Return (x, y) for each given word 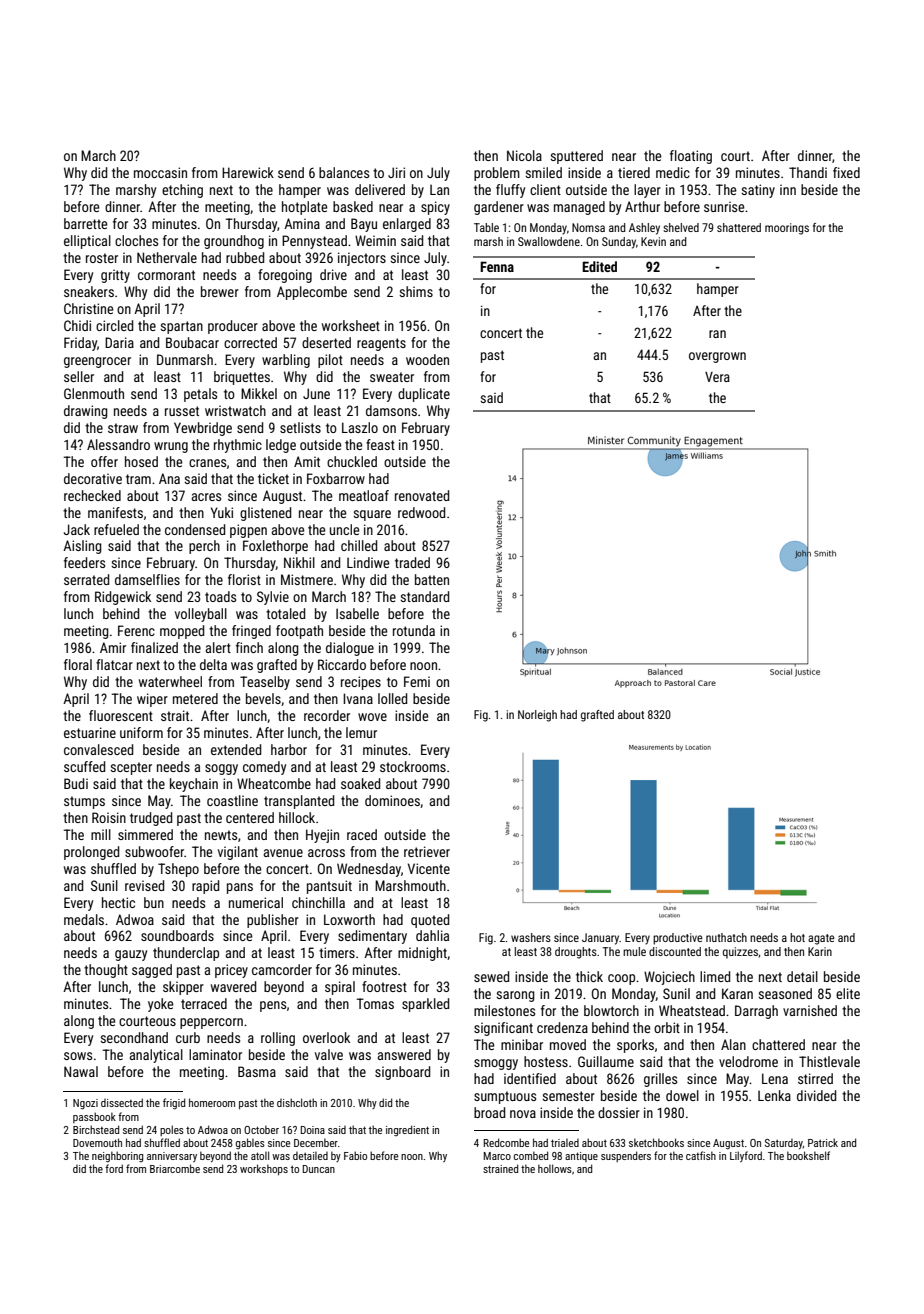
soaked (360, 783)
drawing (86, 412)
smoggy (496, 1064)
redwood (421, 512)
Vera (717, 377)
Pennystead (314, 242)
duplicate (424, 395)
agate (821, 939)
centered (250, 817)
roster (102, 258)
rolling (278, 1039)
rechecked (92, 495)
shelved (681, 227)
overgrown (717, 357)
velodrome (748, 1061)
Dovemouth (97, 1142)
